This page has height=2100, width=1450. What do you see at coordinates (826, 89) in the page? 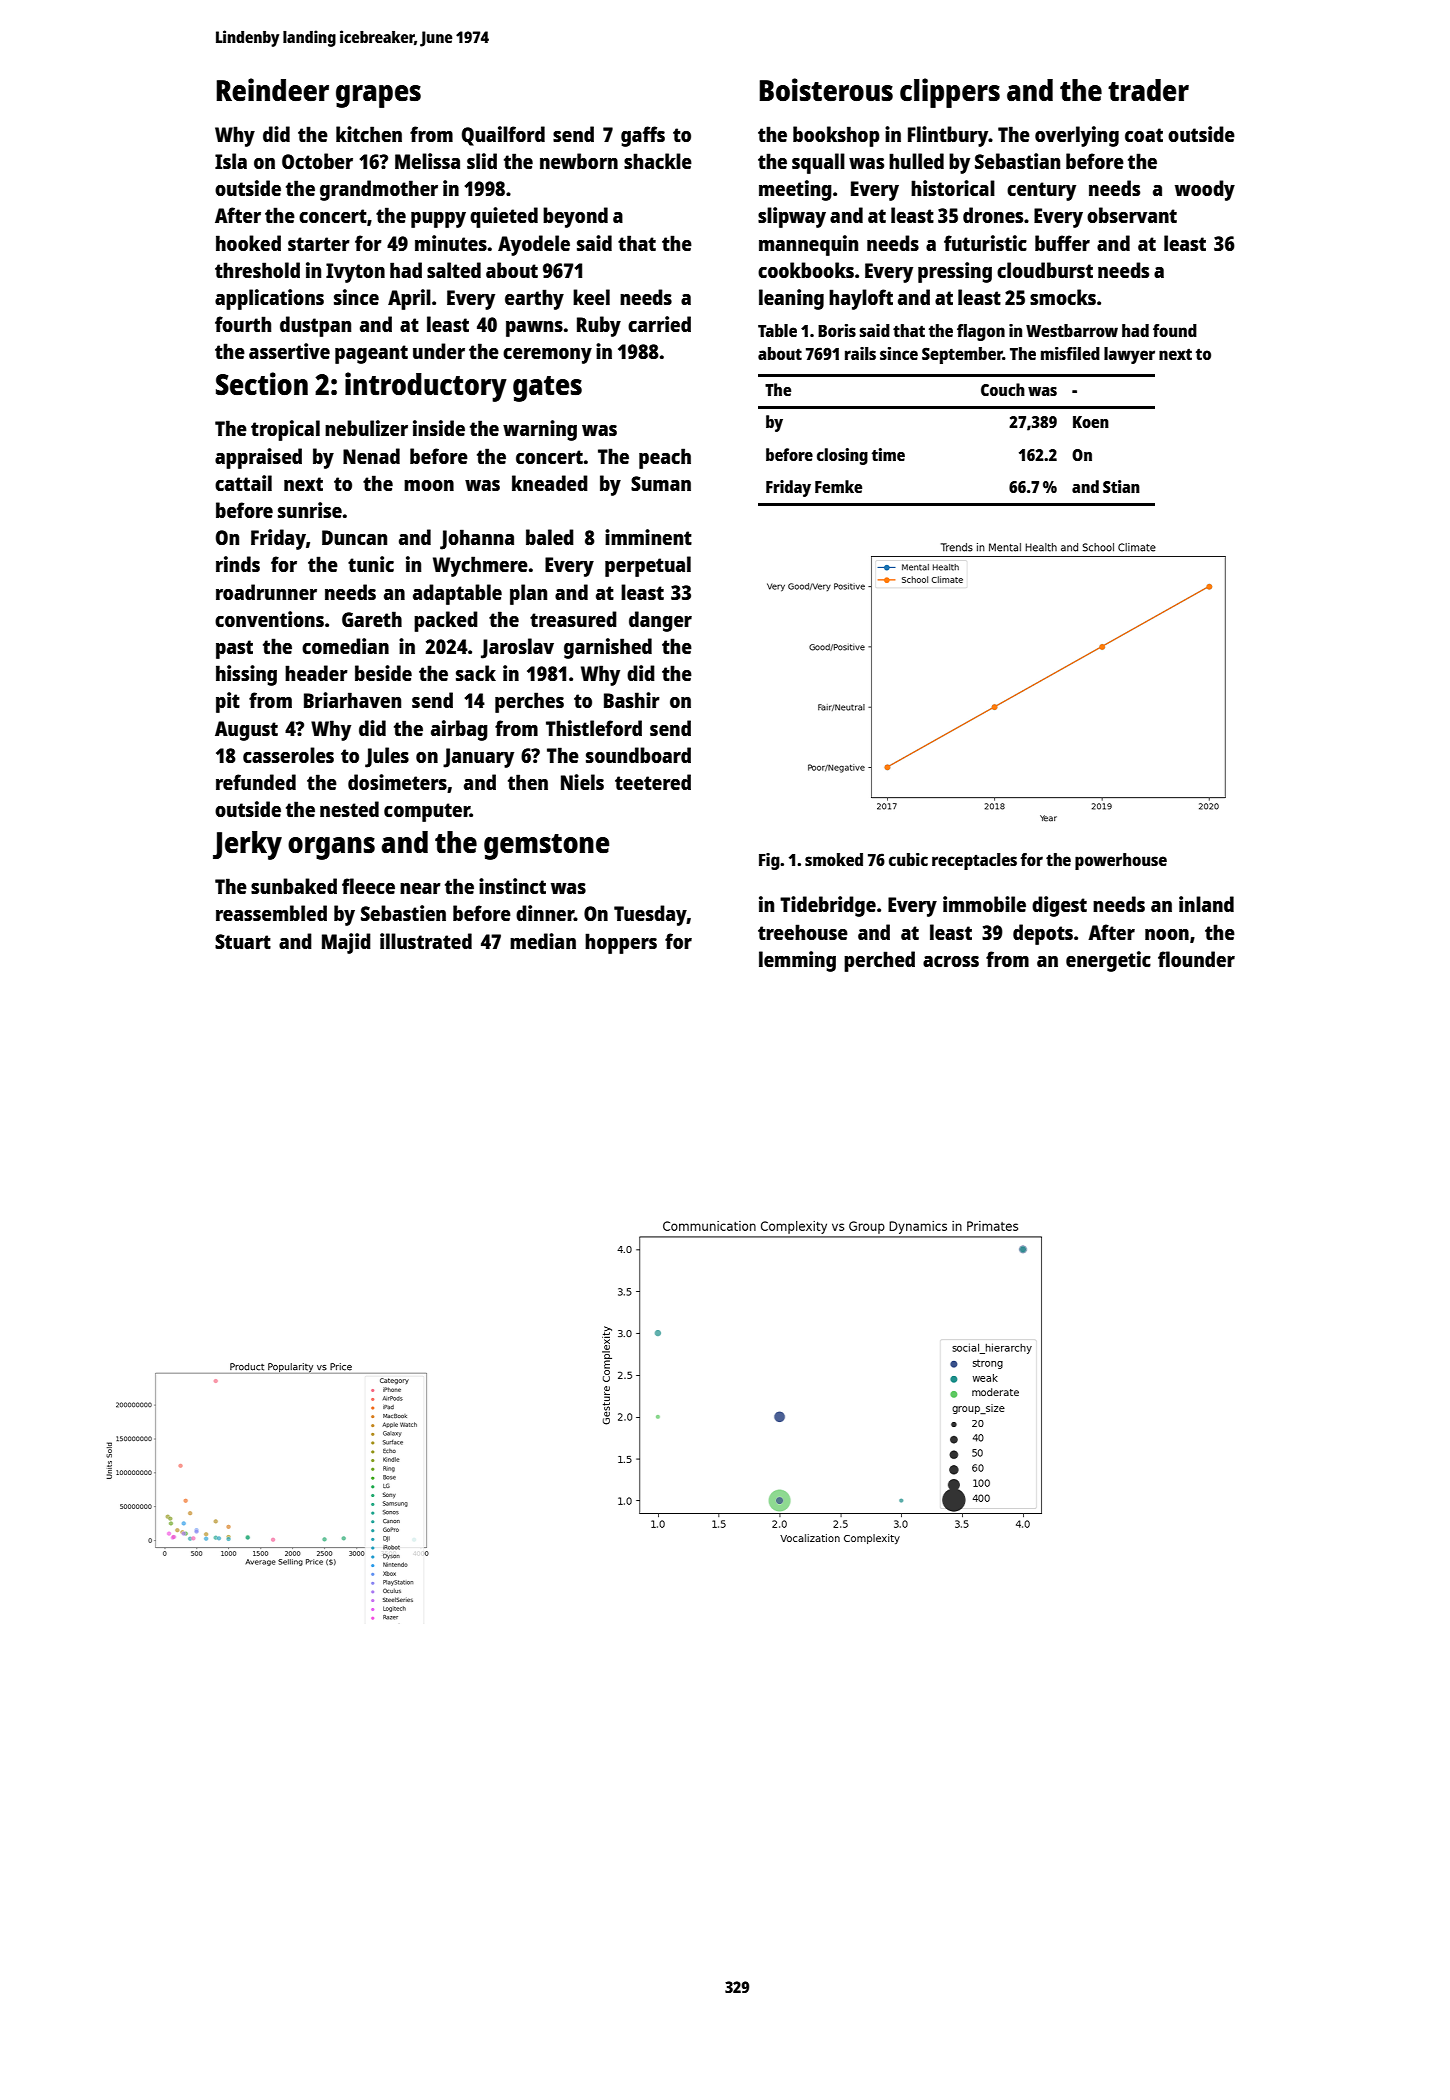
I see `Boisterous` at bounding box center [826, 89].
